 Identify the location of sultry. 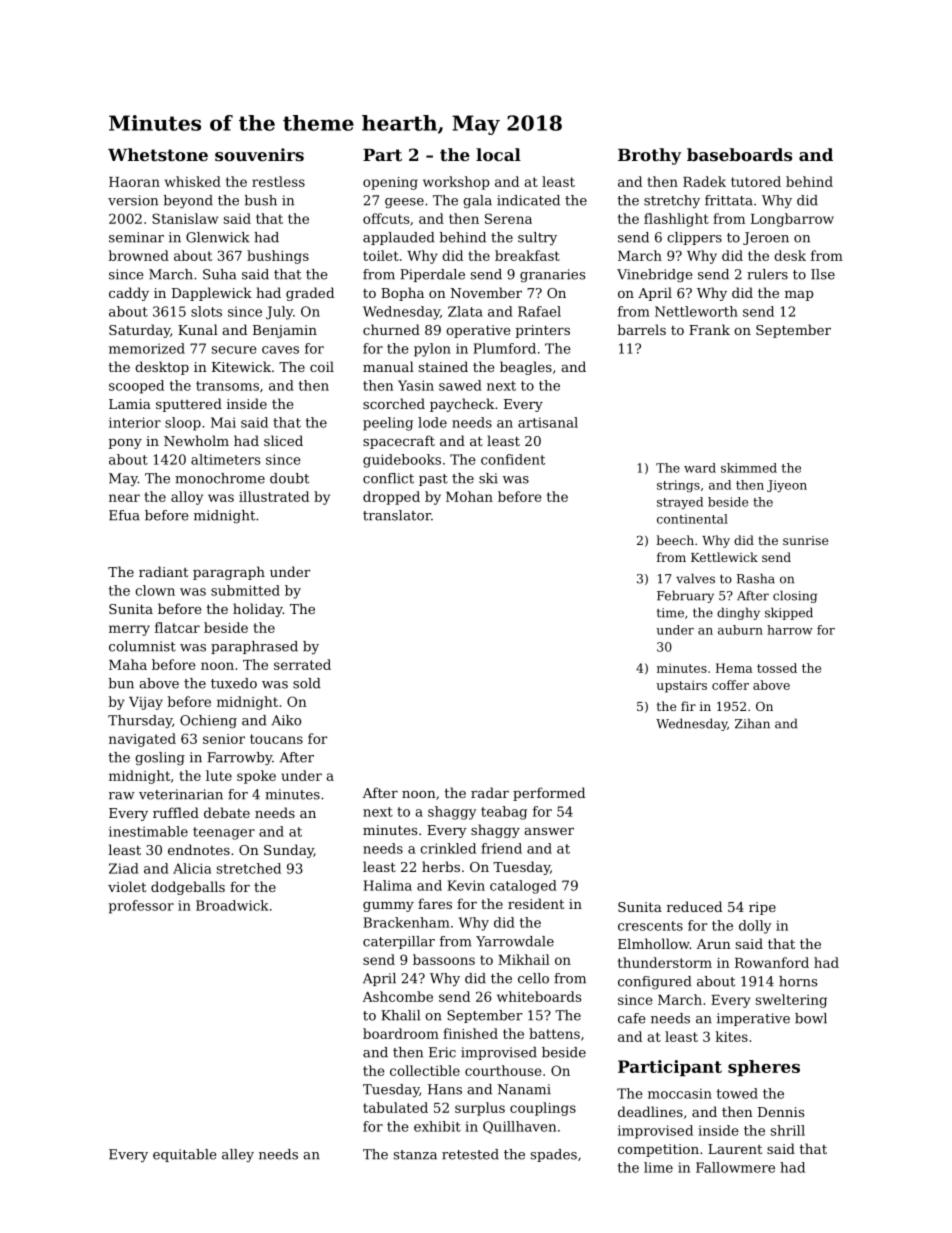
(537, 238).
